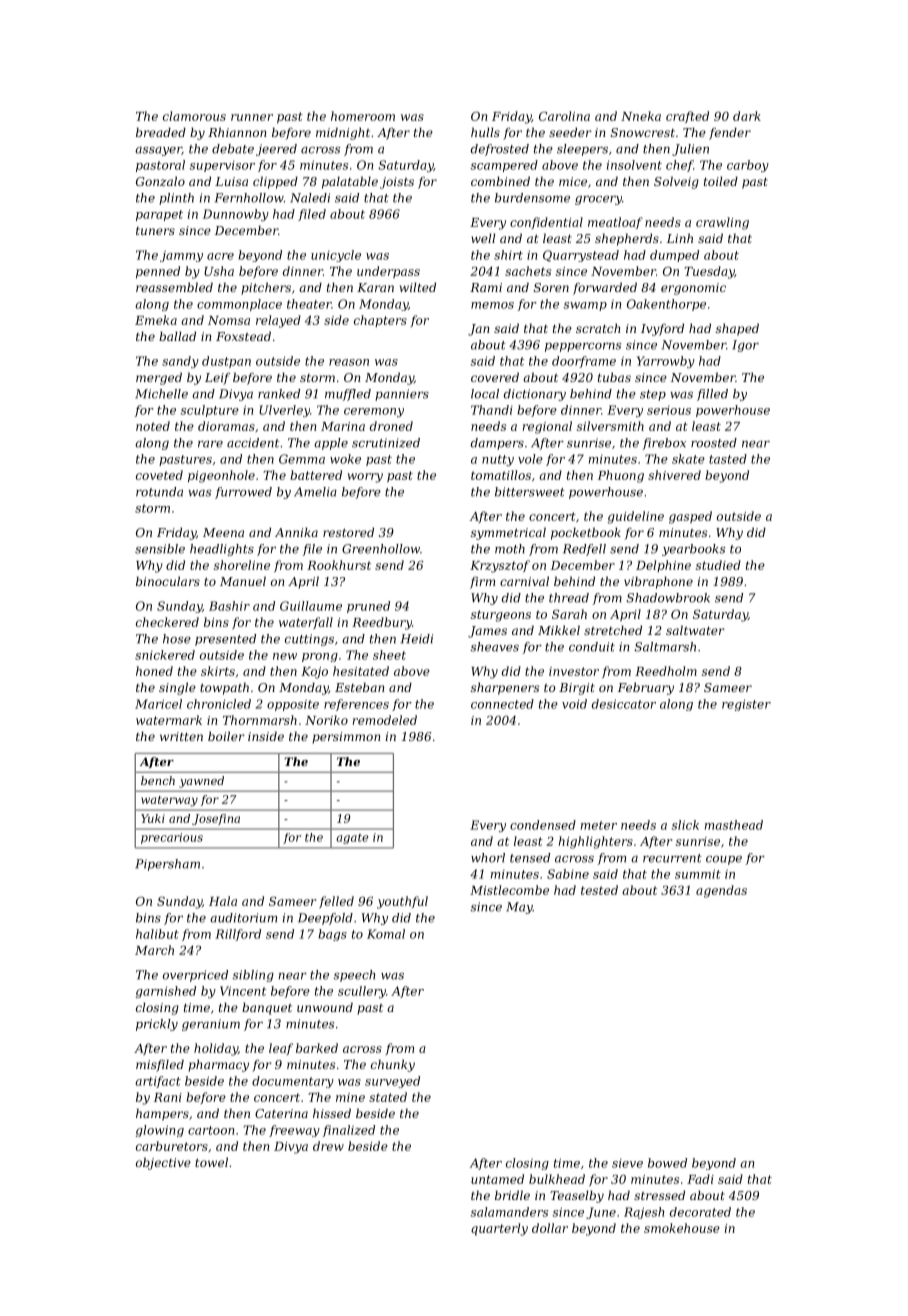 The height and width of the screenshot is (1316, 908). Describe the element at coordinates (668, 598) in the screenshot. I see `Shadowbrook` at that location.
